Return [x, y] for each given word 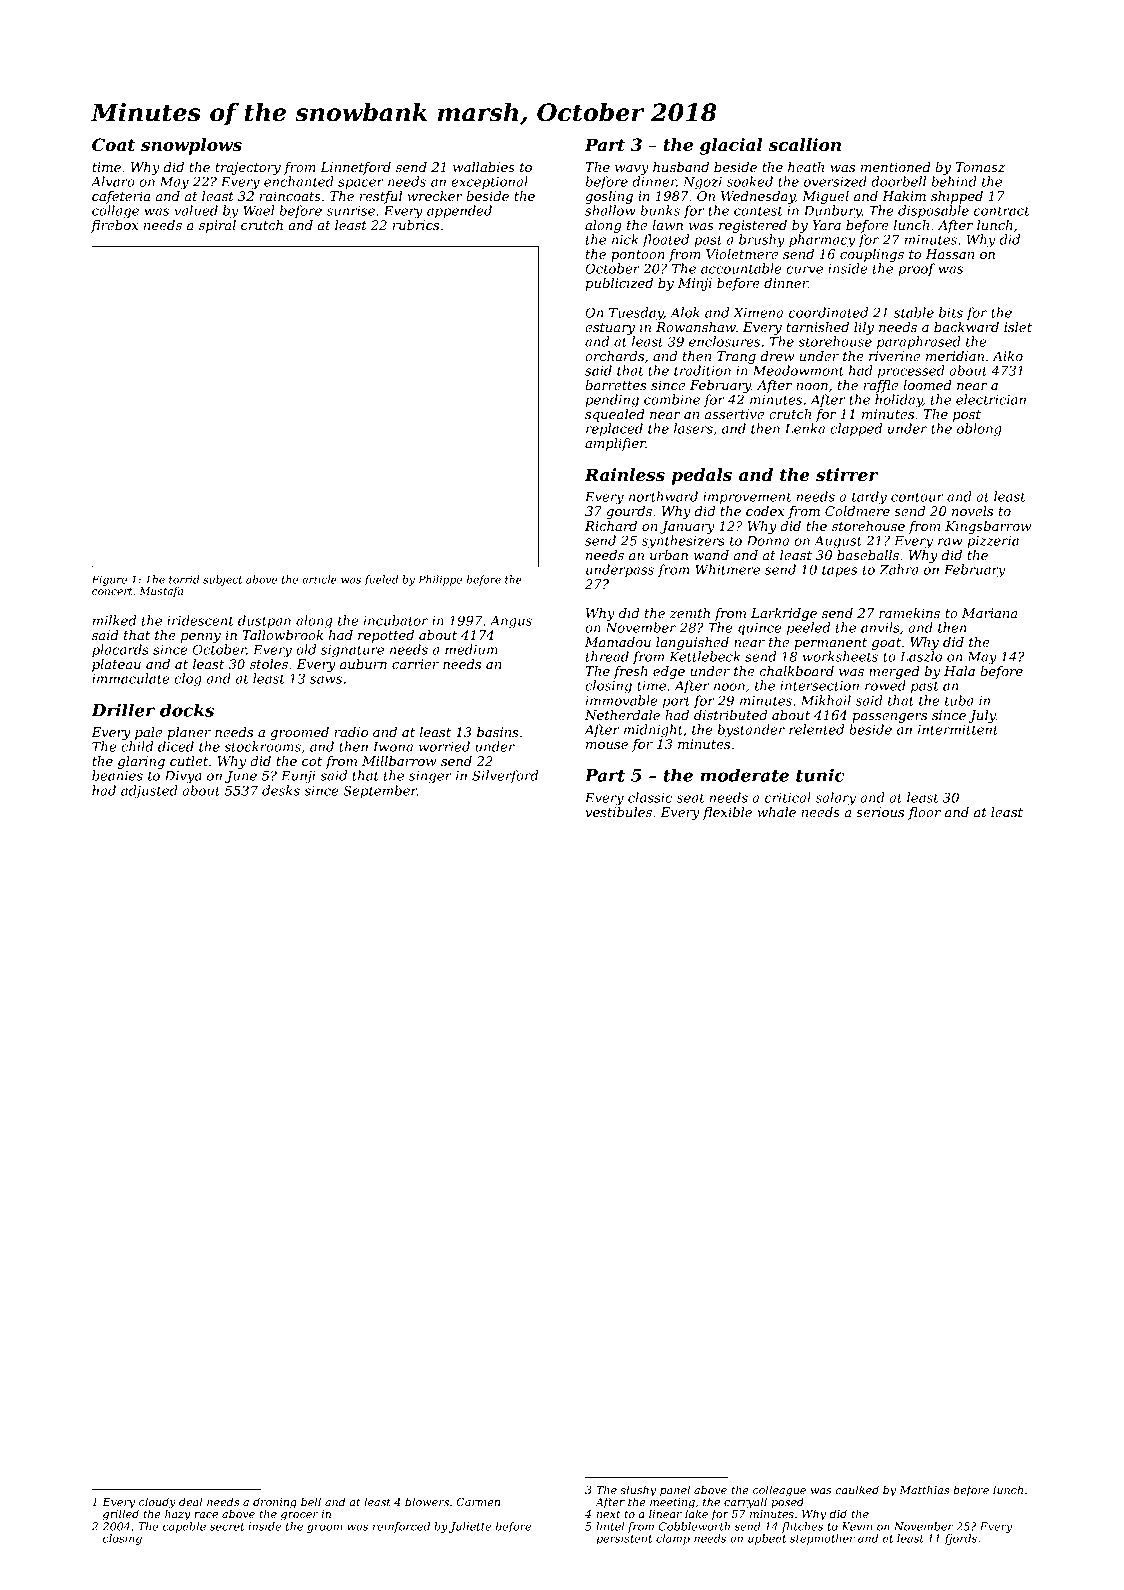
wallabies [484, 167]
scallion [805, 145]
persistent [624, 1539]
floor [924, 813]
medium [471, 649]
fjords [960, 1539]
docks [187, 710]
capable [184, 1527]
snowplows [191, 146]
